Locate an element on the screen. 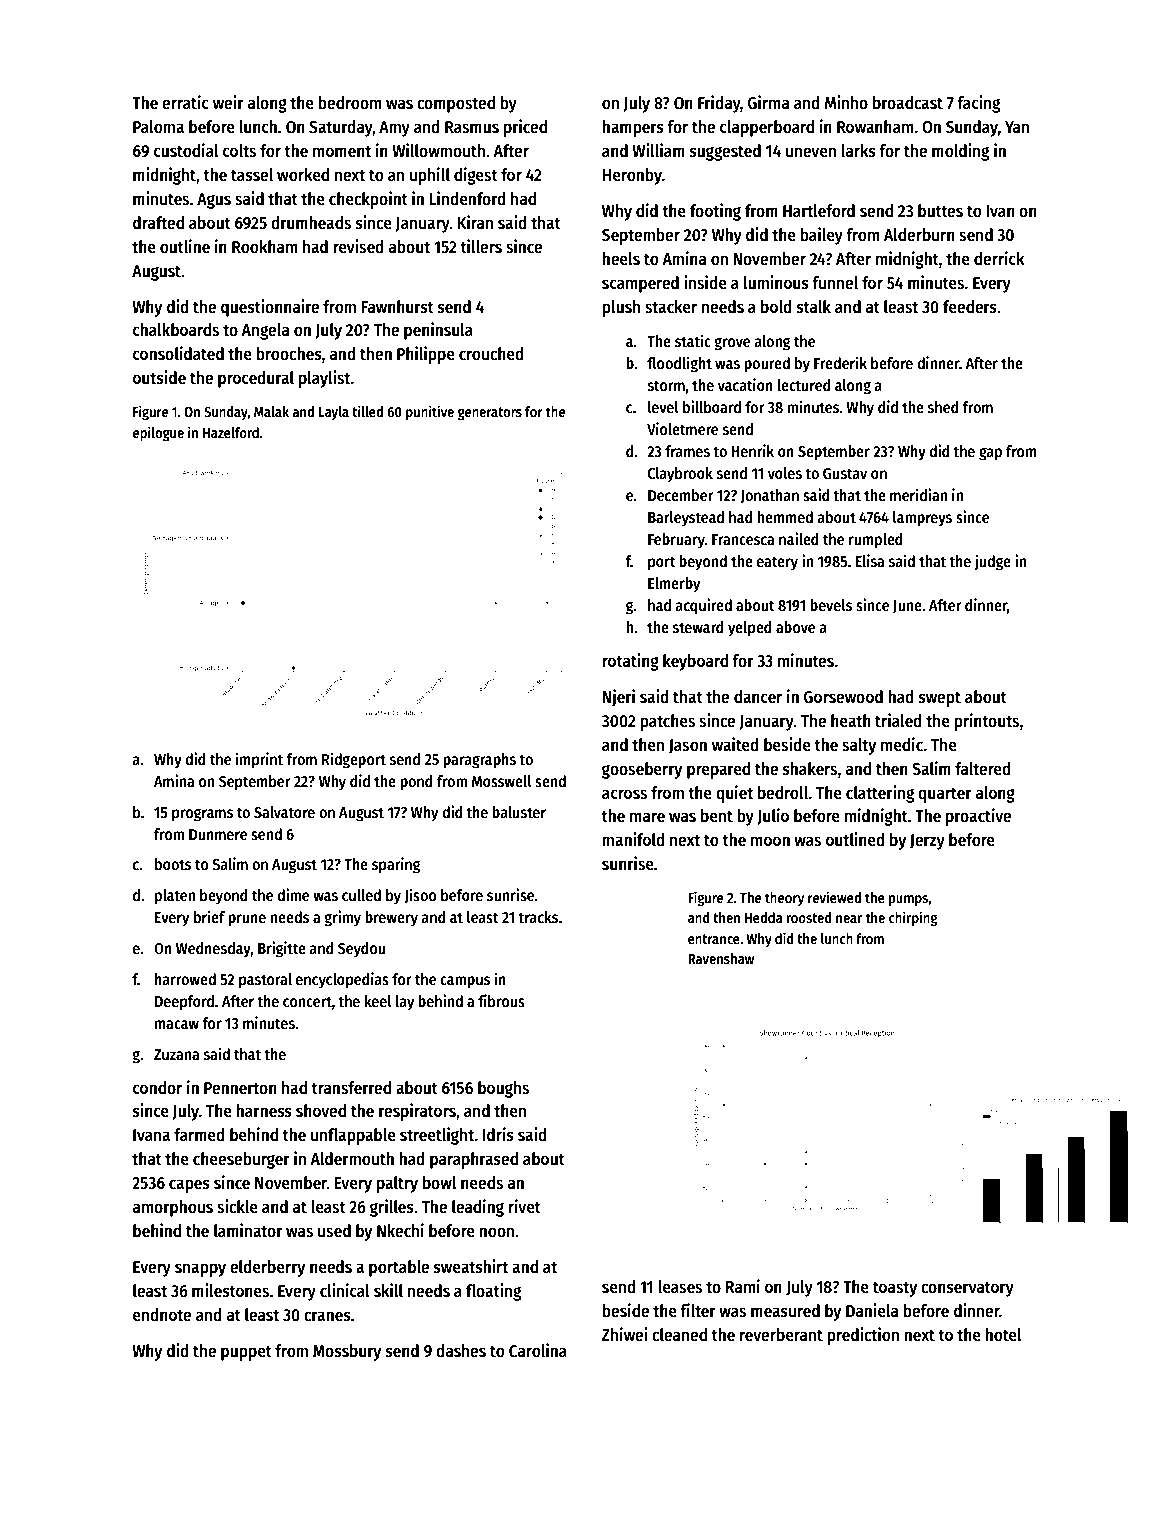  generators is located at coordinates (490, 413).
